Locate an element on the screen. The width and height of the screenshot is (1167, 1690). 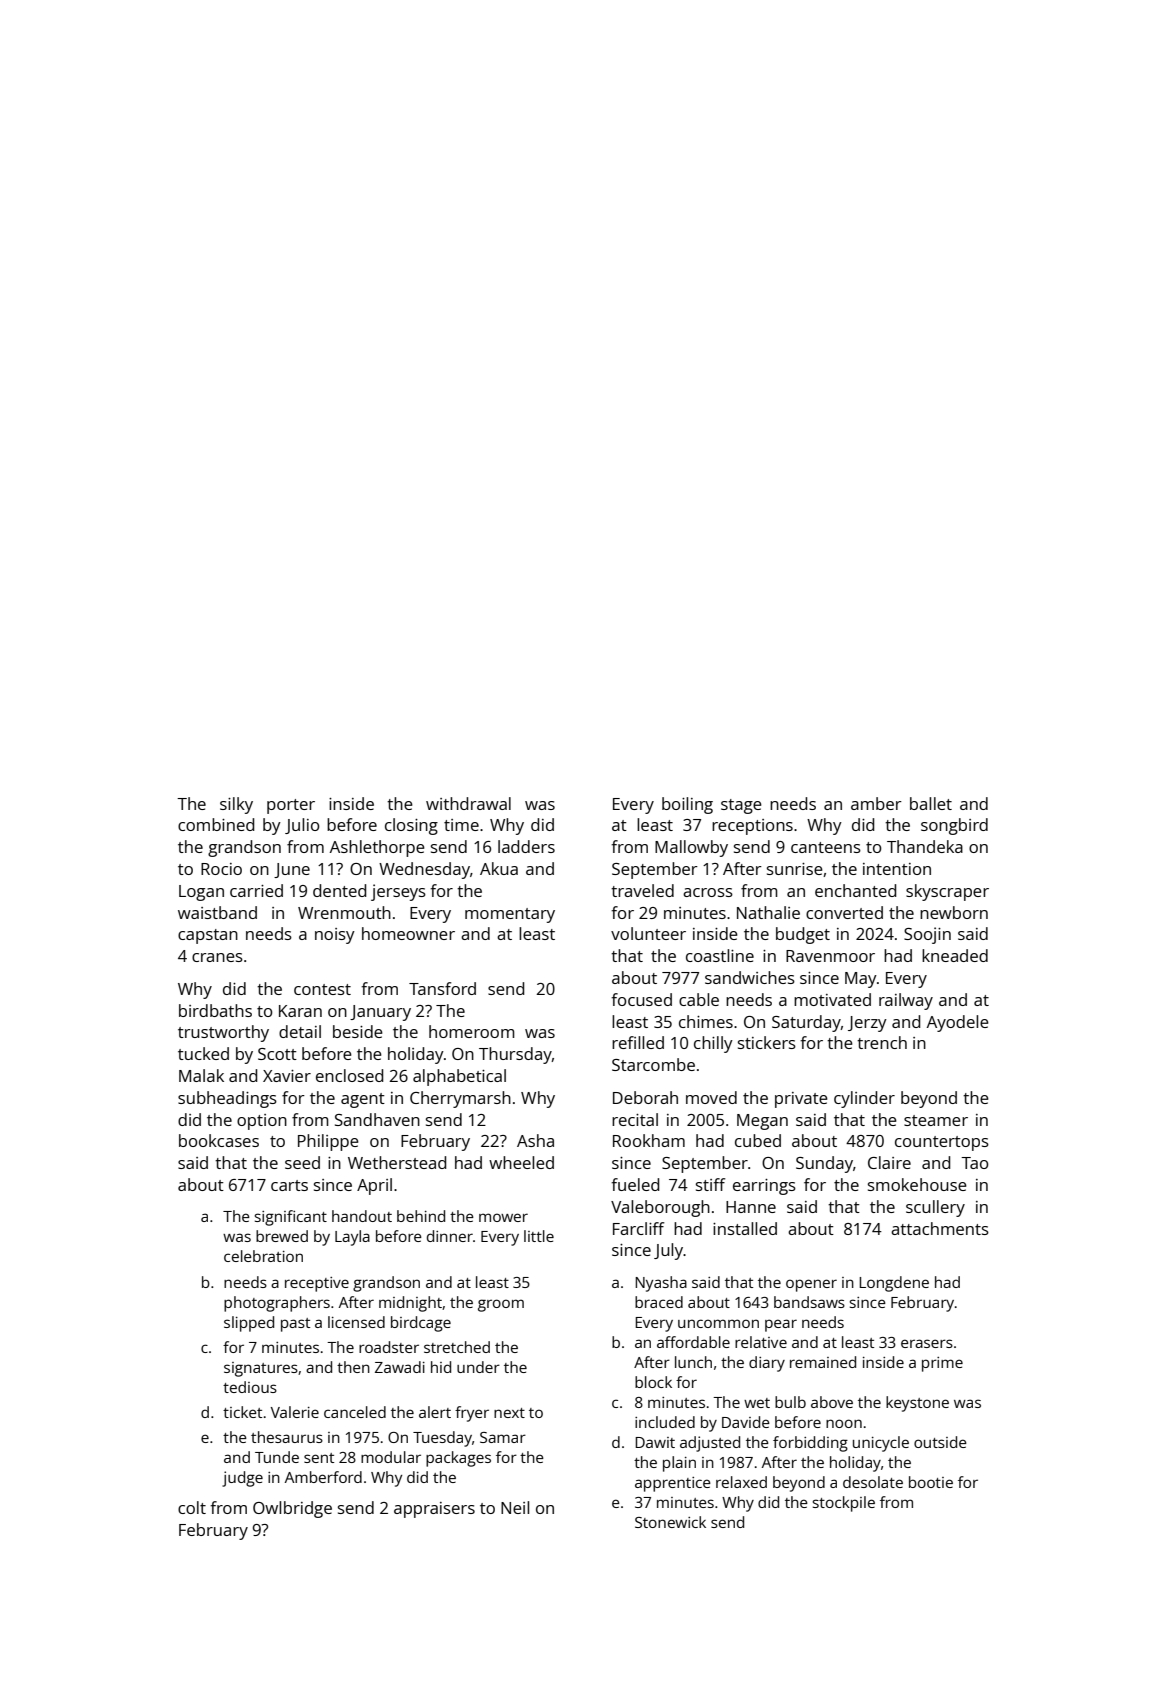
motivated is located at coordinates (832, 999).
